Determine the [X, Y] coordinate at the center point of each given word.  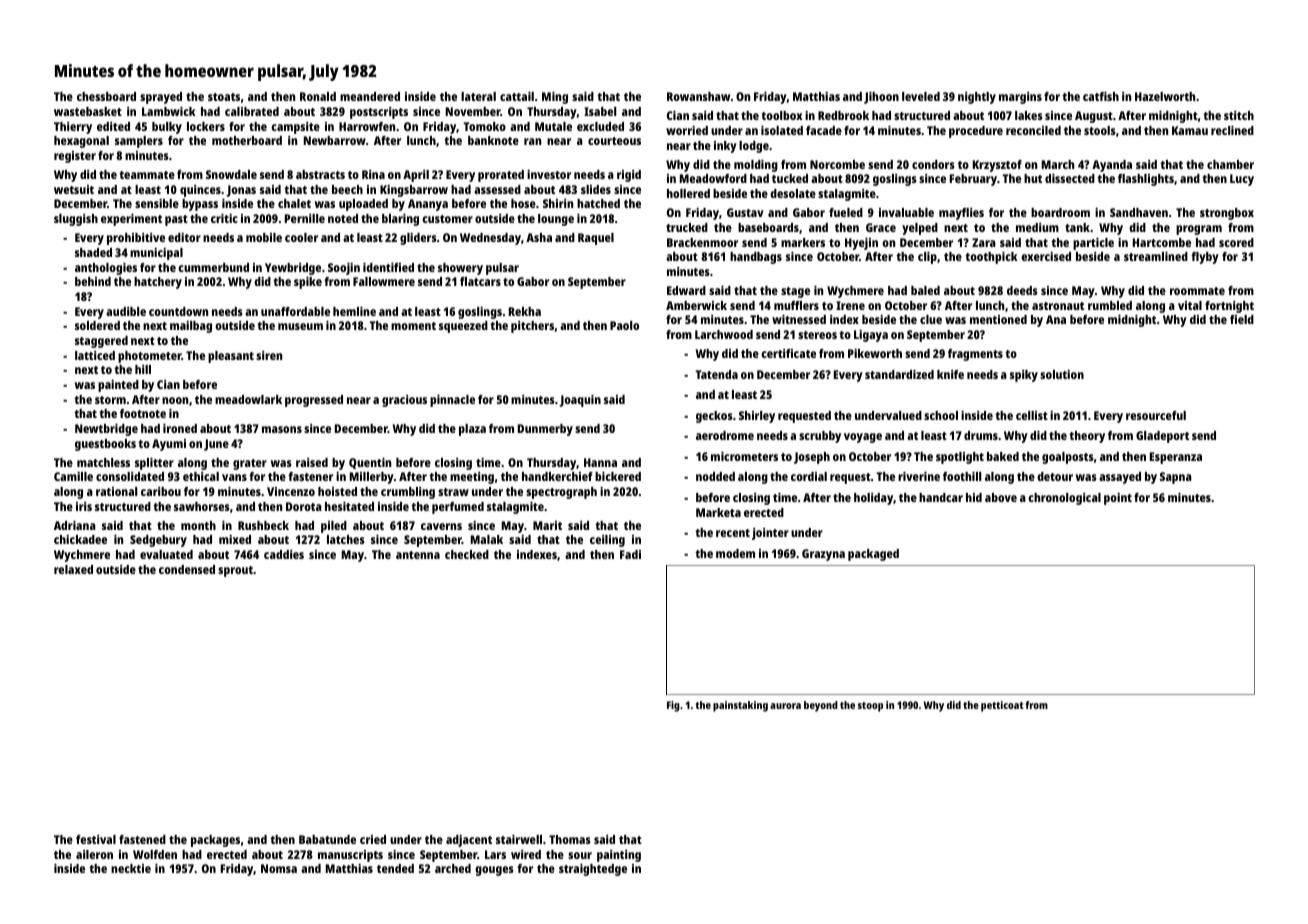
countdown [178, 311]
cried [373, 839]
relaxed [73, 569]
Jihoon [881, 98]
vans [234, 477]
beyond [821, 706]
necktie [131, 868]
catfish [1101, 96]
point [1118, 499]
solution [1062, 374]
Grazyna [823, 555]
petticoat [1002, 706]
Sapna [1176, 478]
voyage [863, 438]
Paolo [624, 325]
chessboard [106, 96]
